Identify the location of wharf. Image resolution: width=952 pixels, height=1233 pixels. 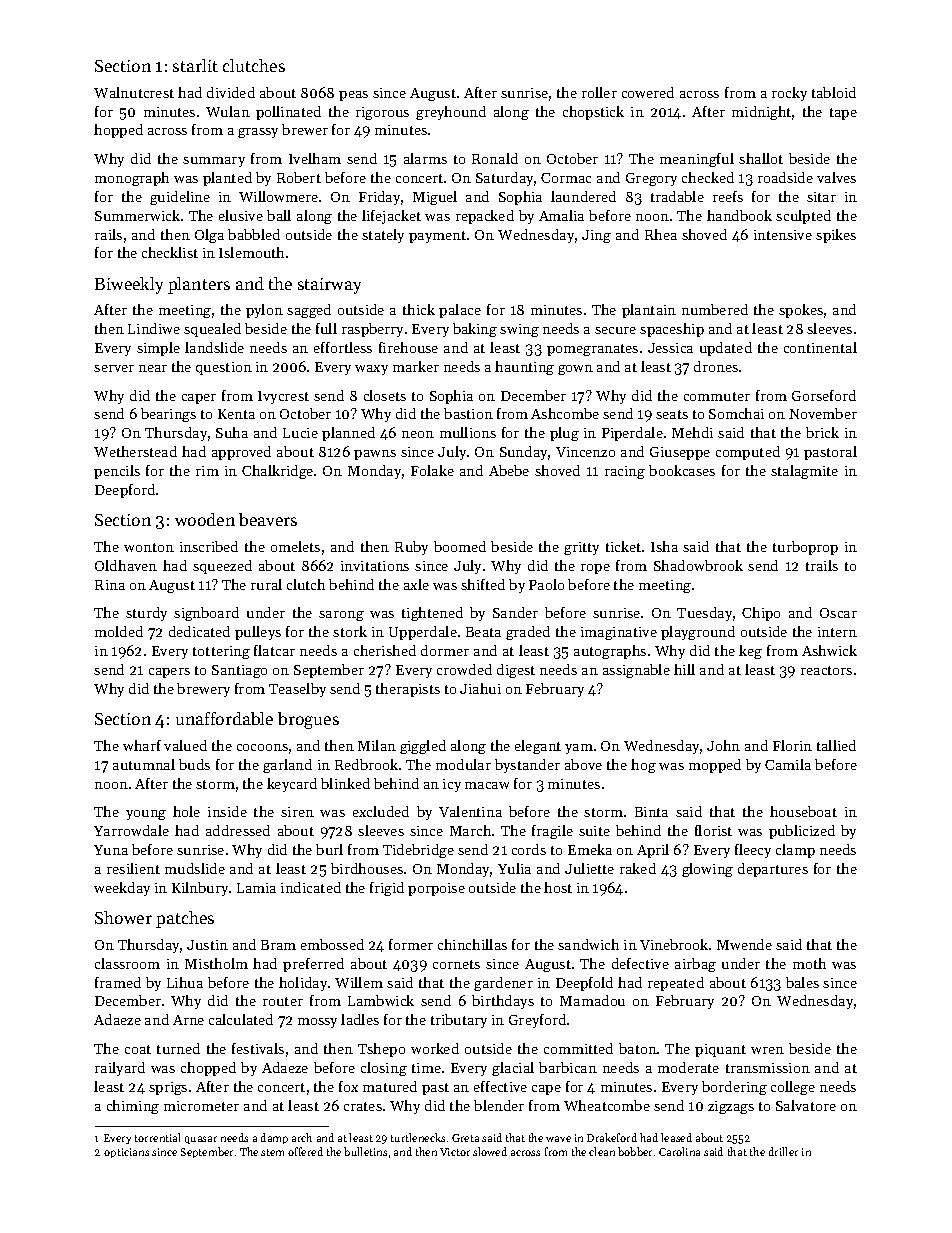
(142, 745).
